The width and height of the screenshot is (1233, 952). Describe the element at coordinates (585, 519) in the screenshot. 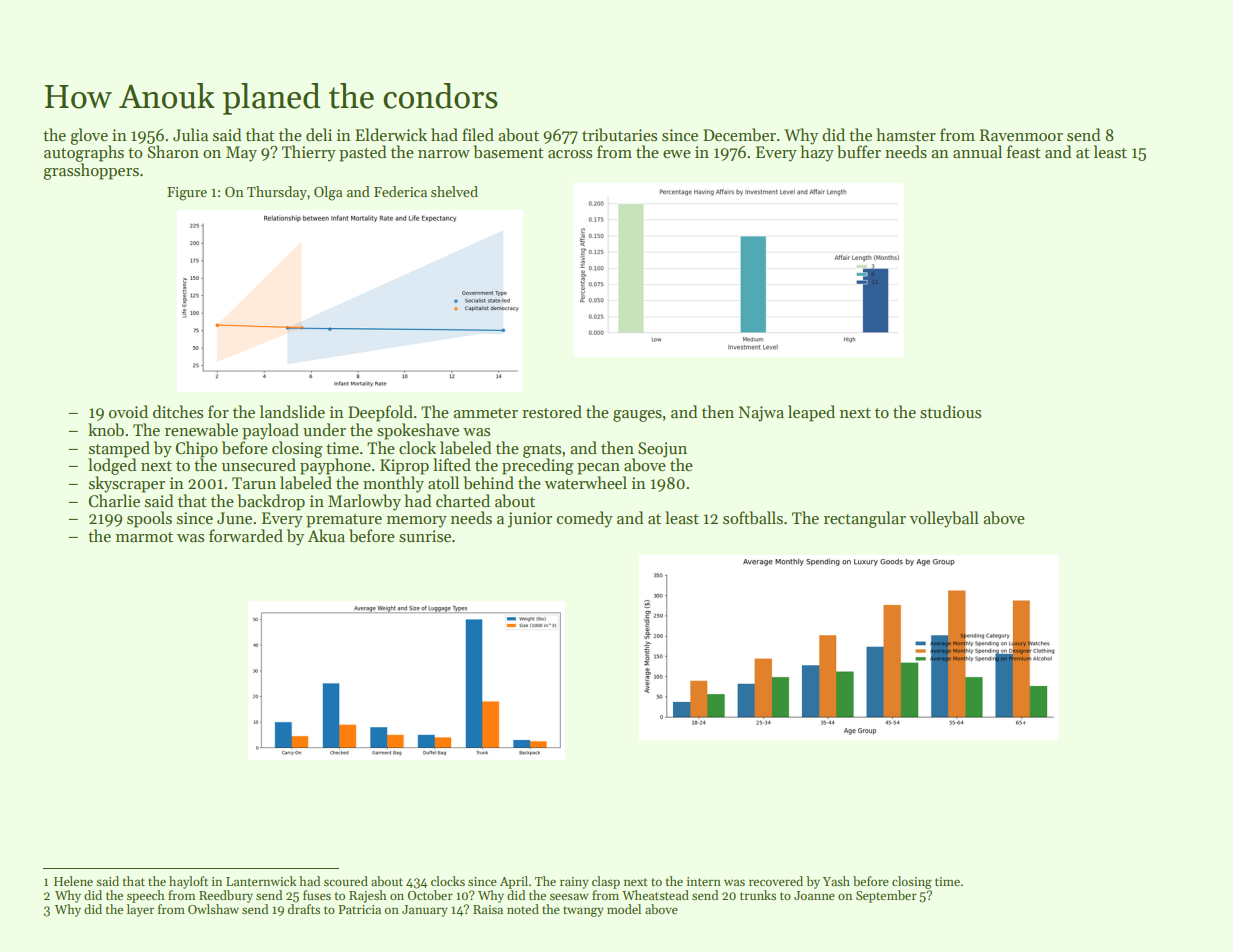

I see `comedy` at that location.
